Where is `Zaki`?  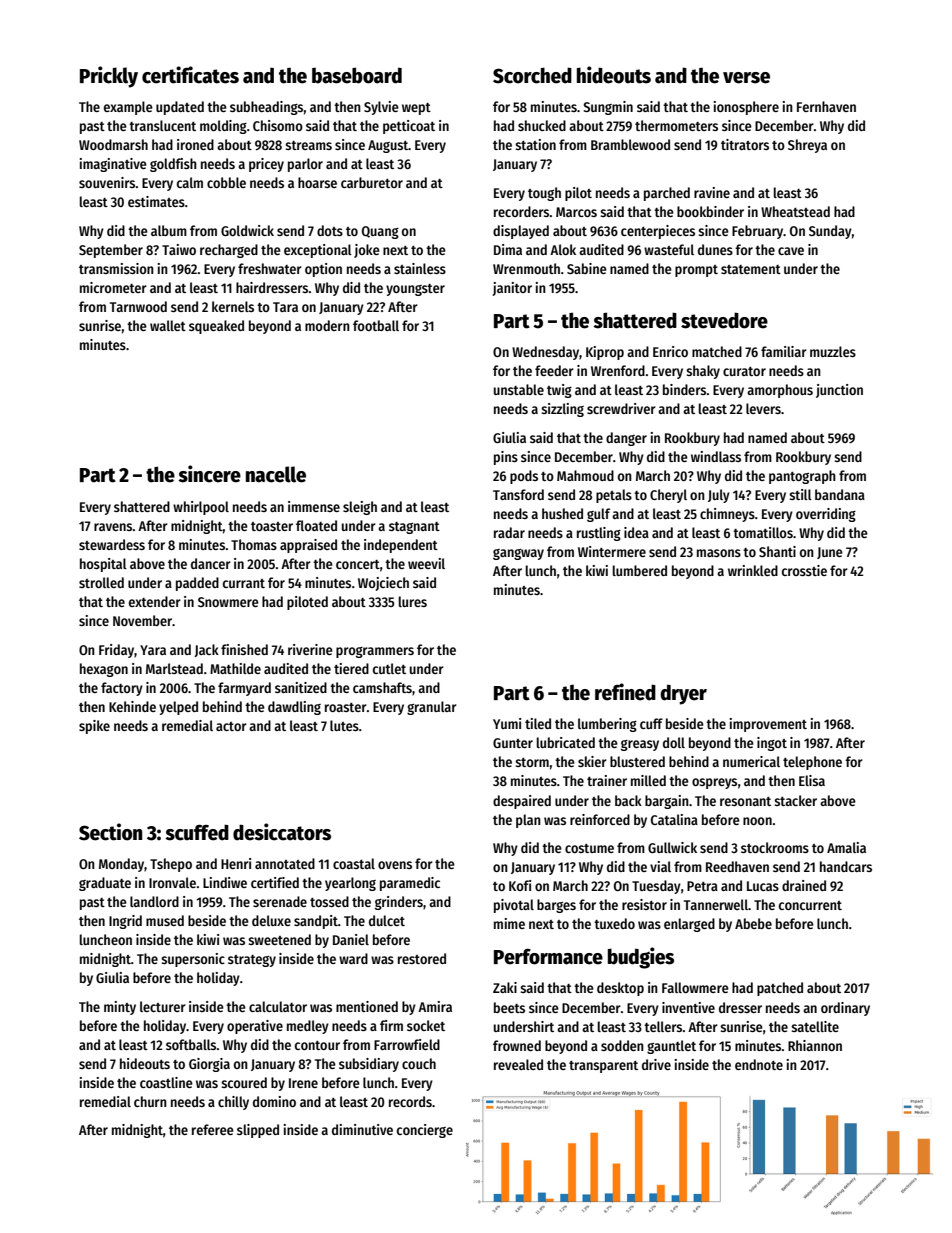
Zaki is located at coordinates (505, 987).
